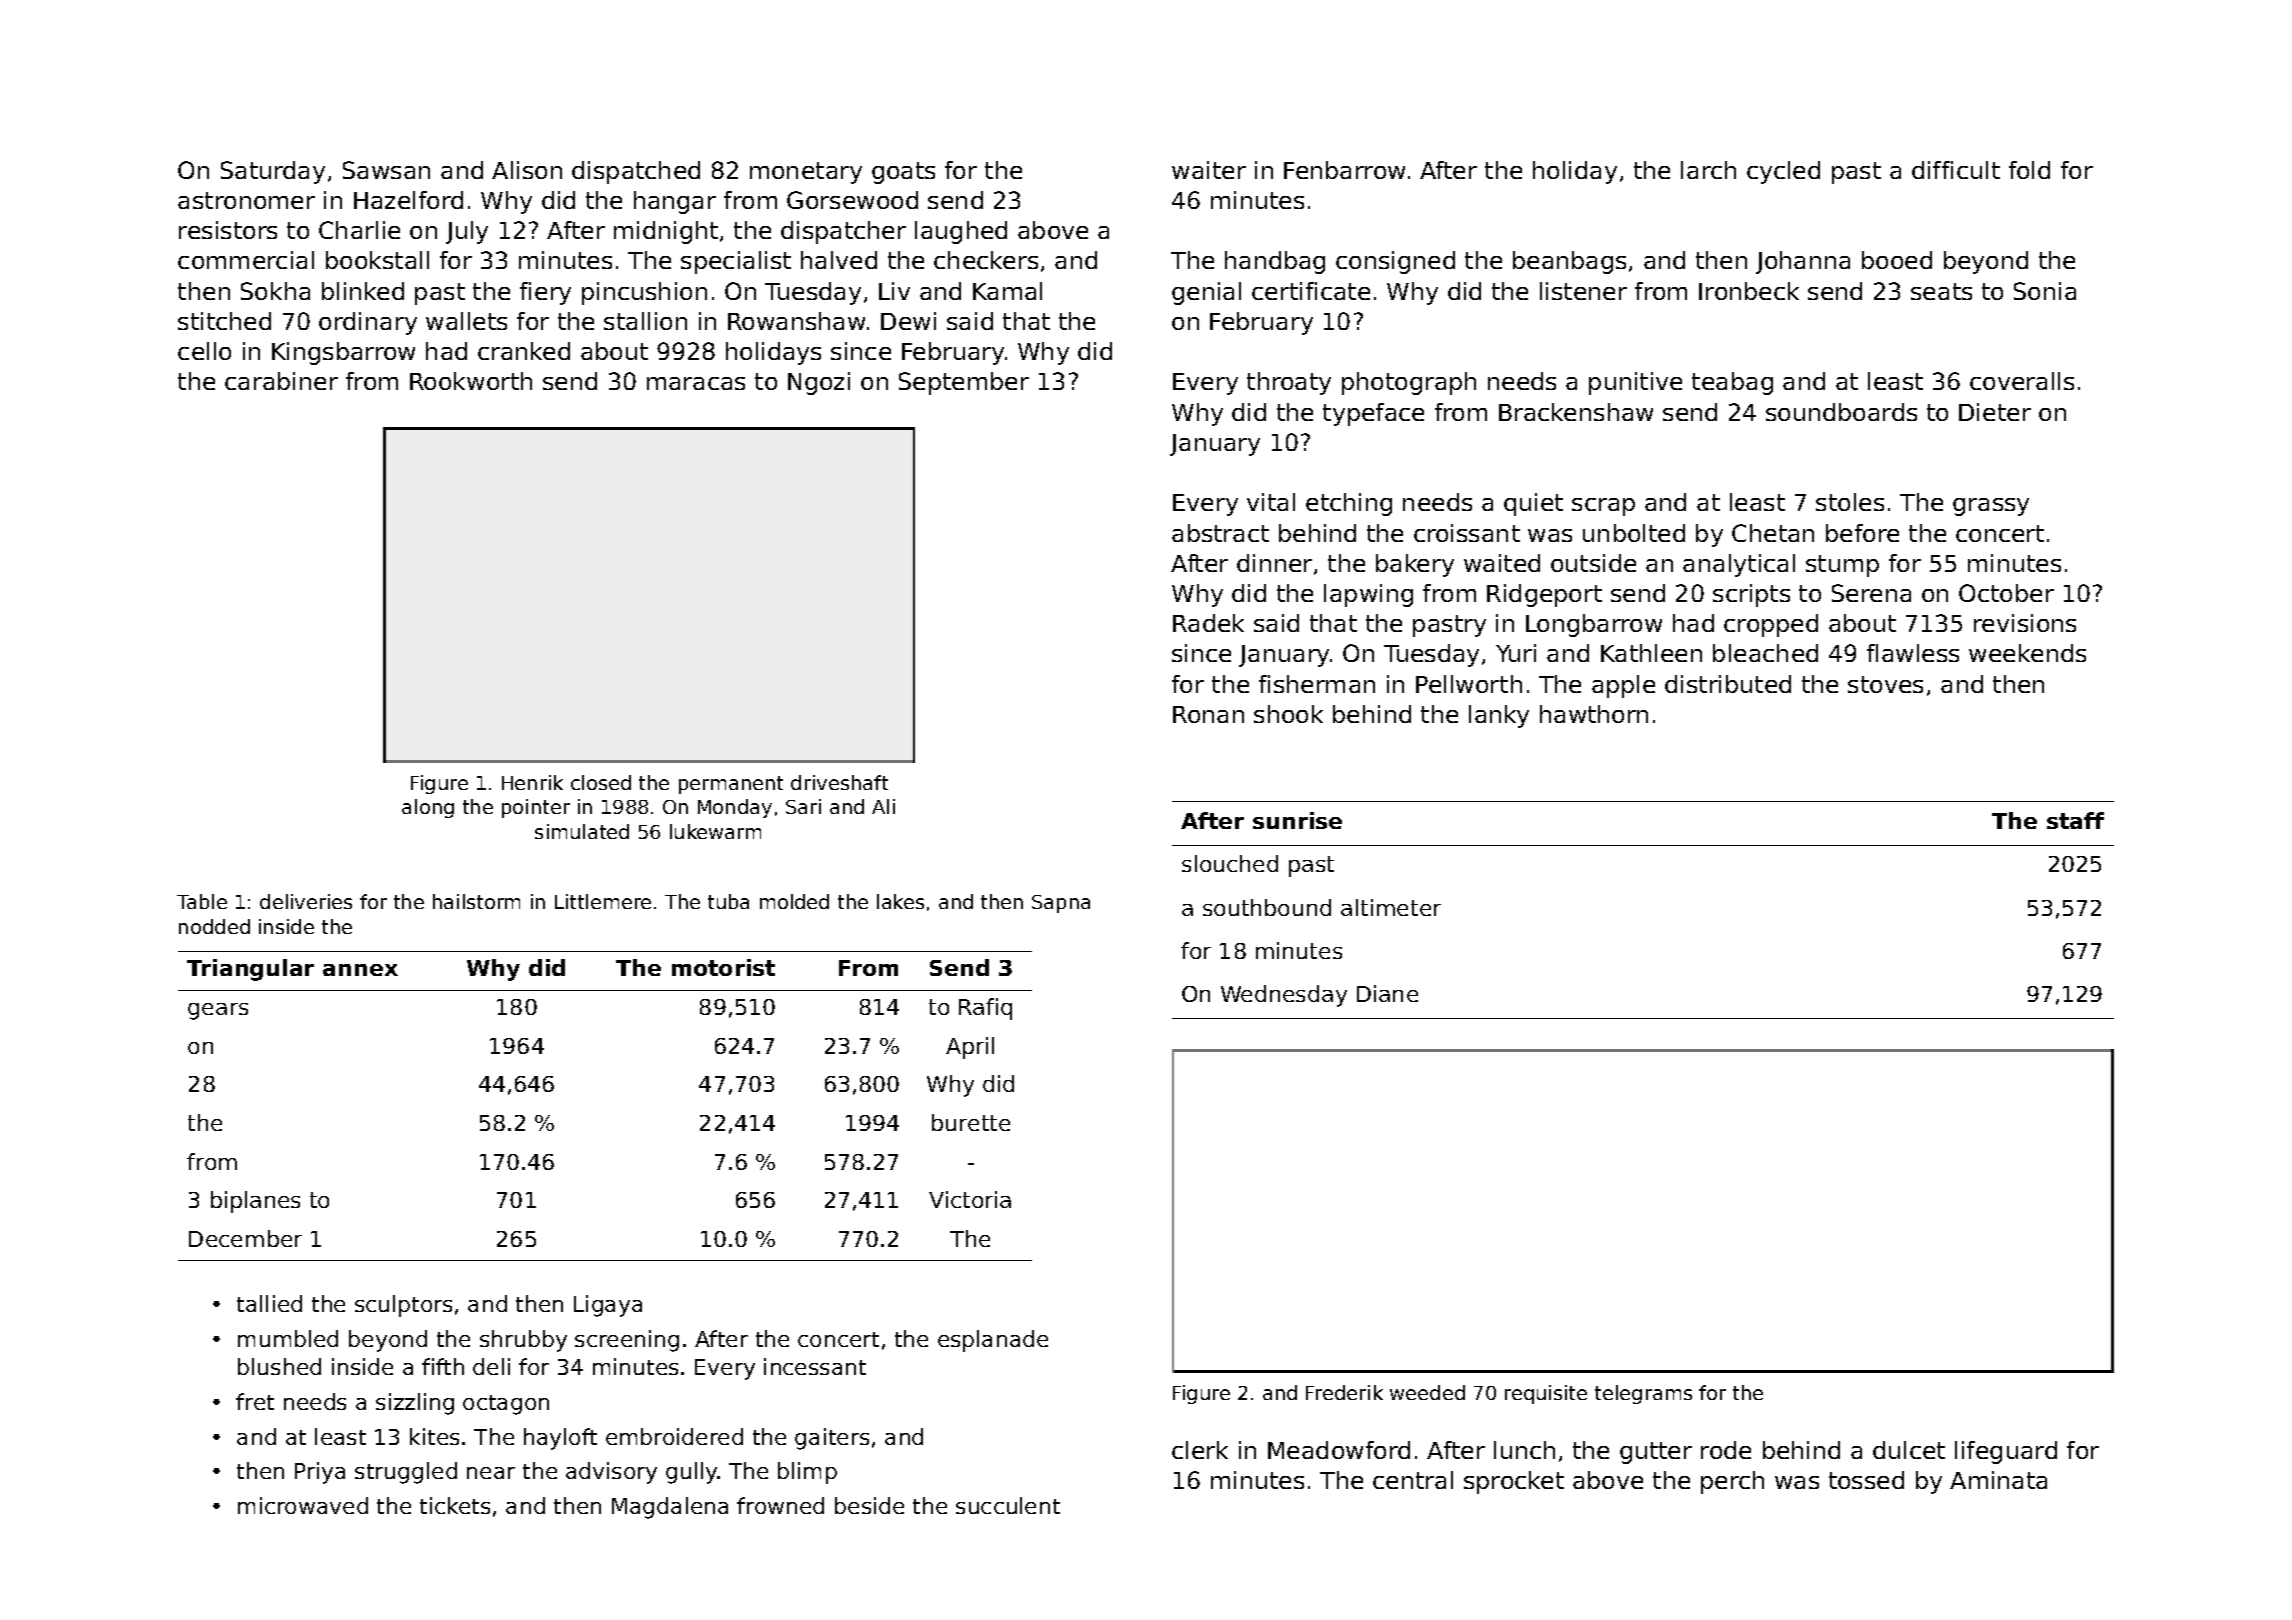  Describe the element at coordinates (1643, 1394) in the document. I see `telegrams` at that location.
